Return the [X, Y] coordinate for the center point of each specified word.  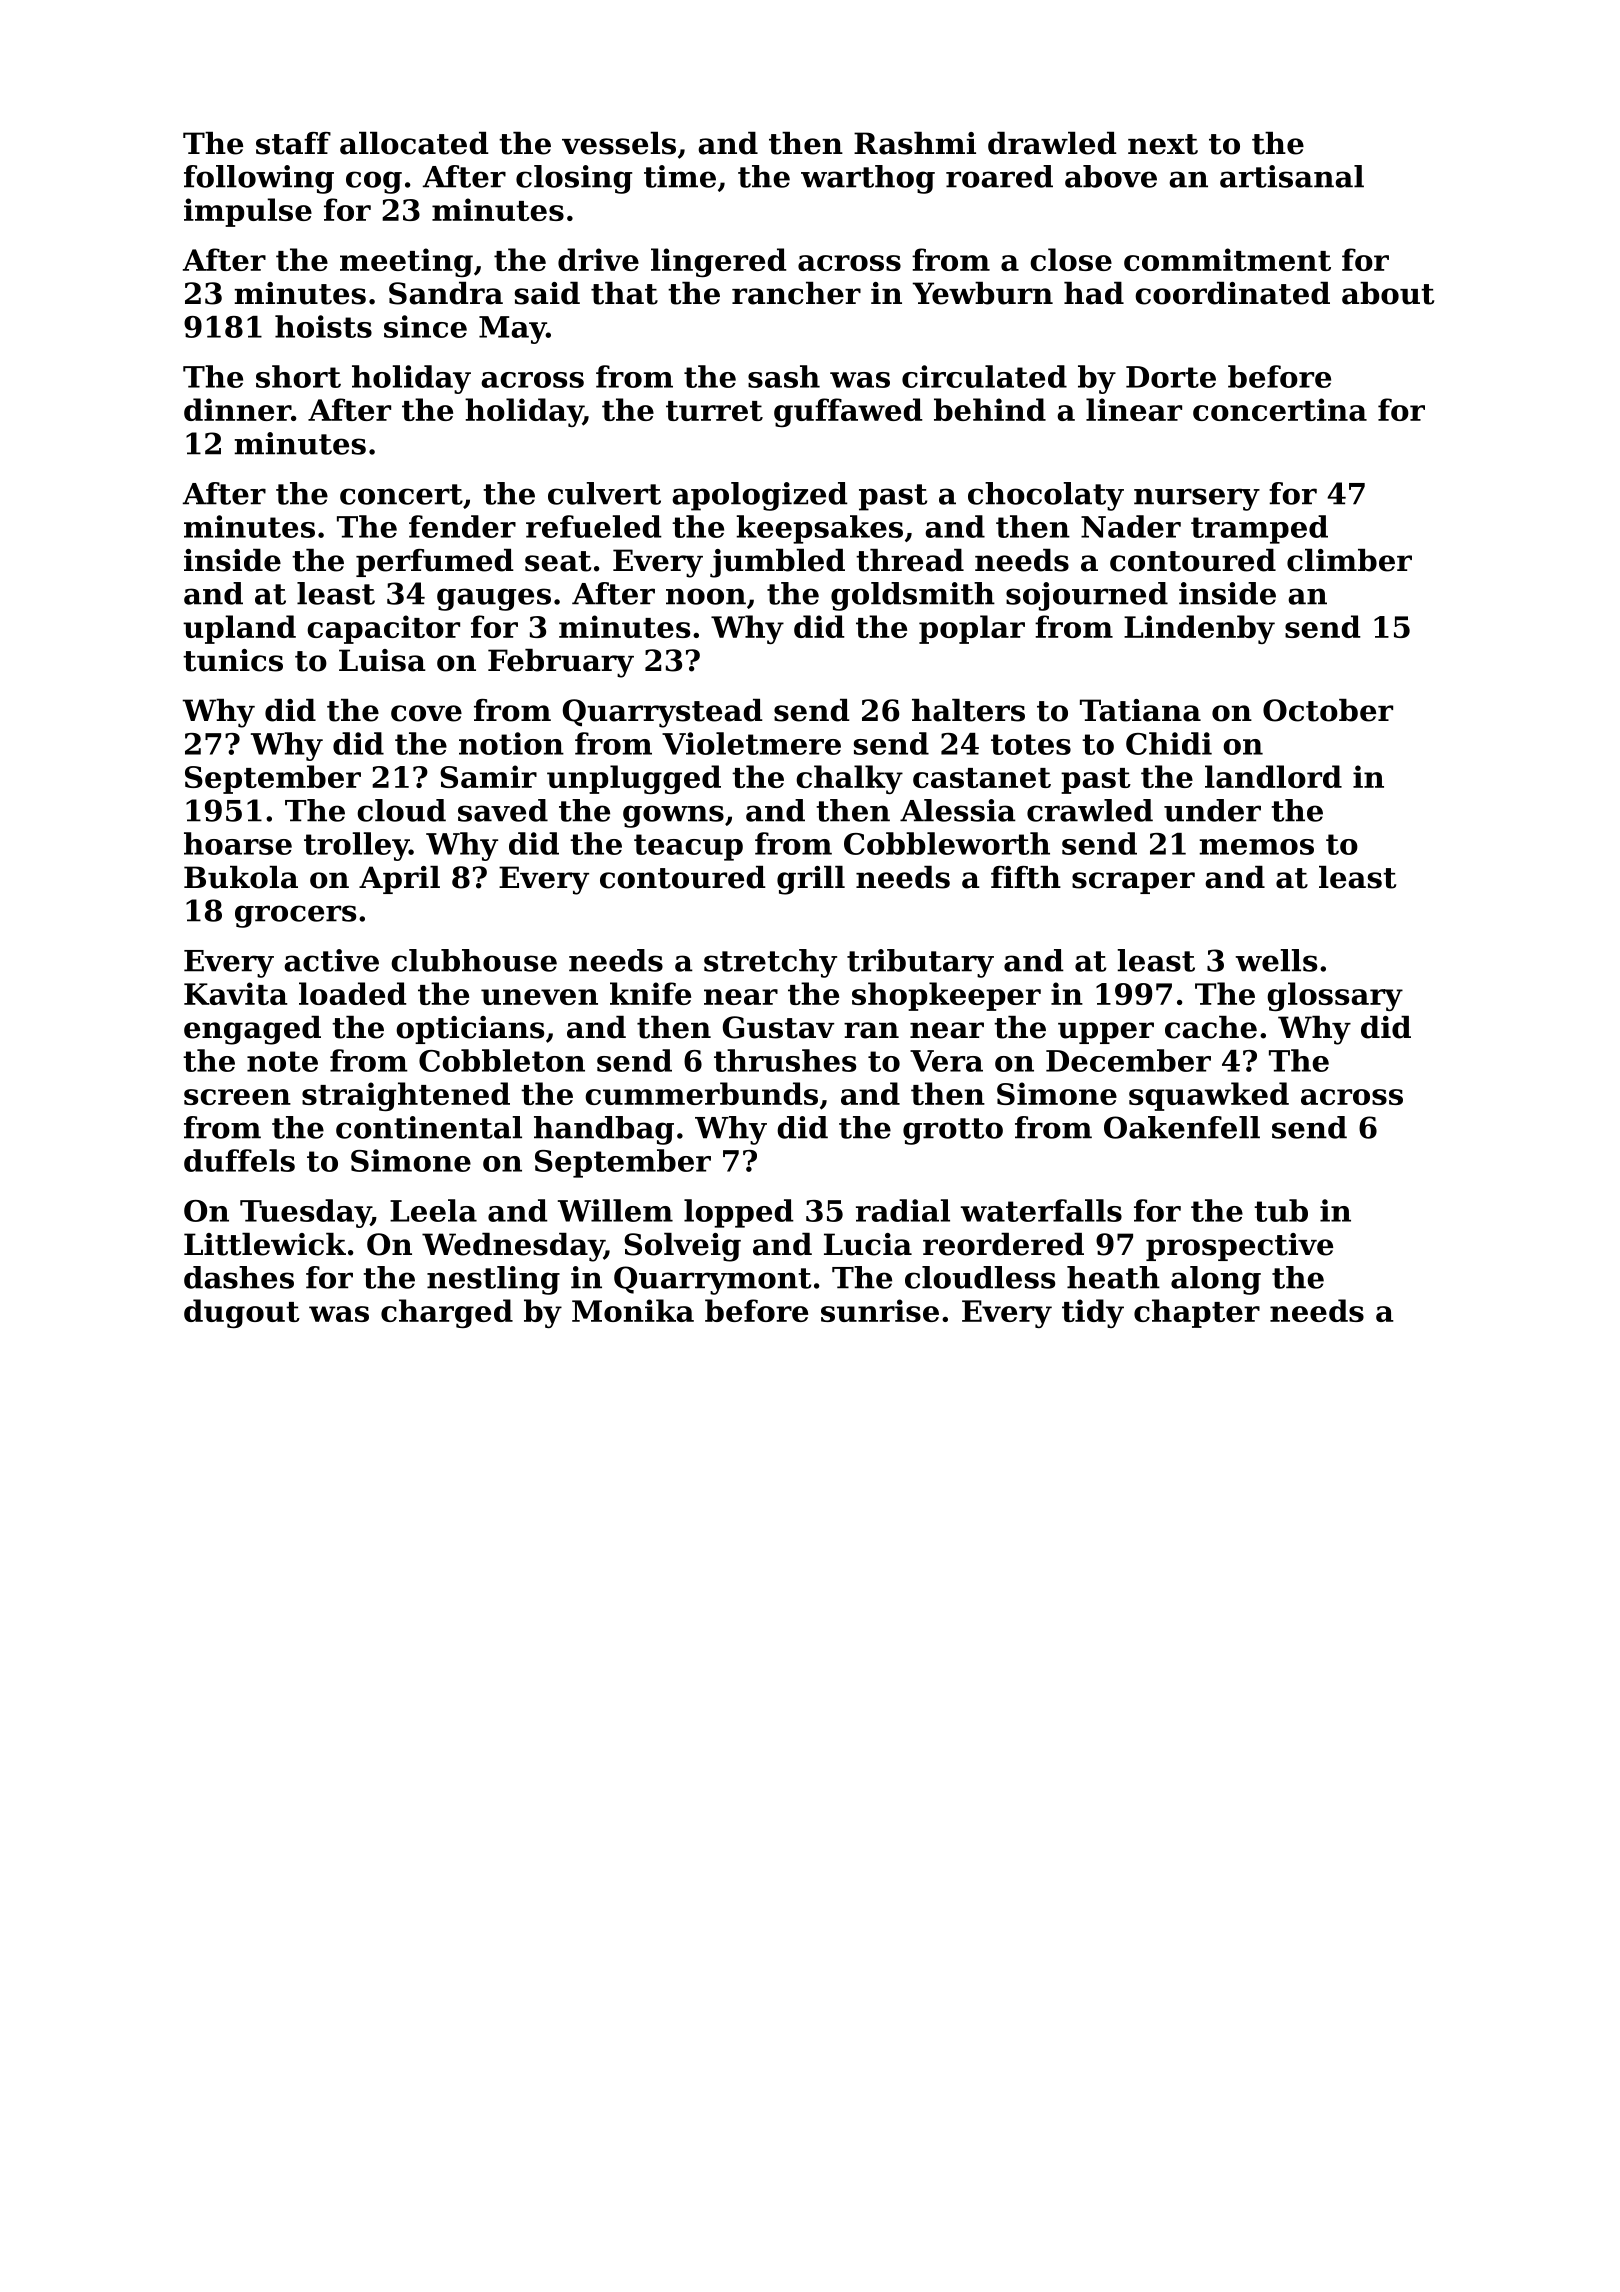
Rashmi [915, 143]
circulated [984, 376]
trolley [356, 846]
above [1111, 176]
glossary [1335, 996]
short [298, 376]
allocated [414, 143]
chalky [849, 779]
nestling [493, 1280]
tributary [920, 963]
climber [1349, 560]
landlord [1273, 776]
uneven [539, 997]
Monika [633, 1310]
